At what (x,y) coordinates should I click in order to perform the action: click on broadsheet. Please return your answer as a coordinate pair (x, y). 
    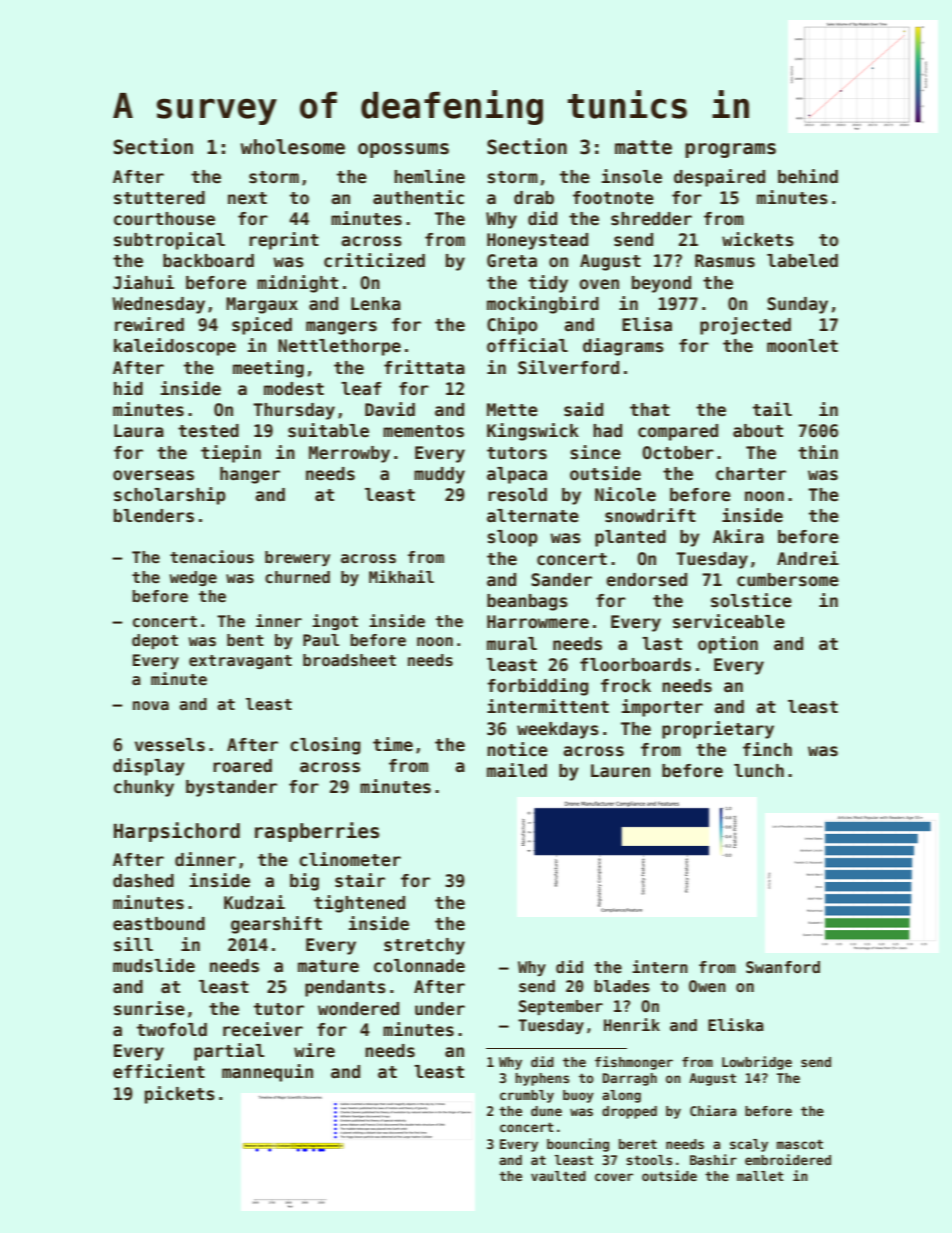
    Looking at the image, I should click on (349, 660).
